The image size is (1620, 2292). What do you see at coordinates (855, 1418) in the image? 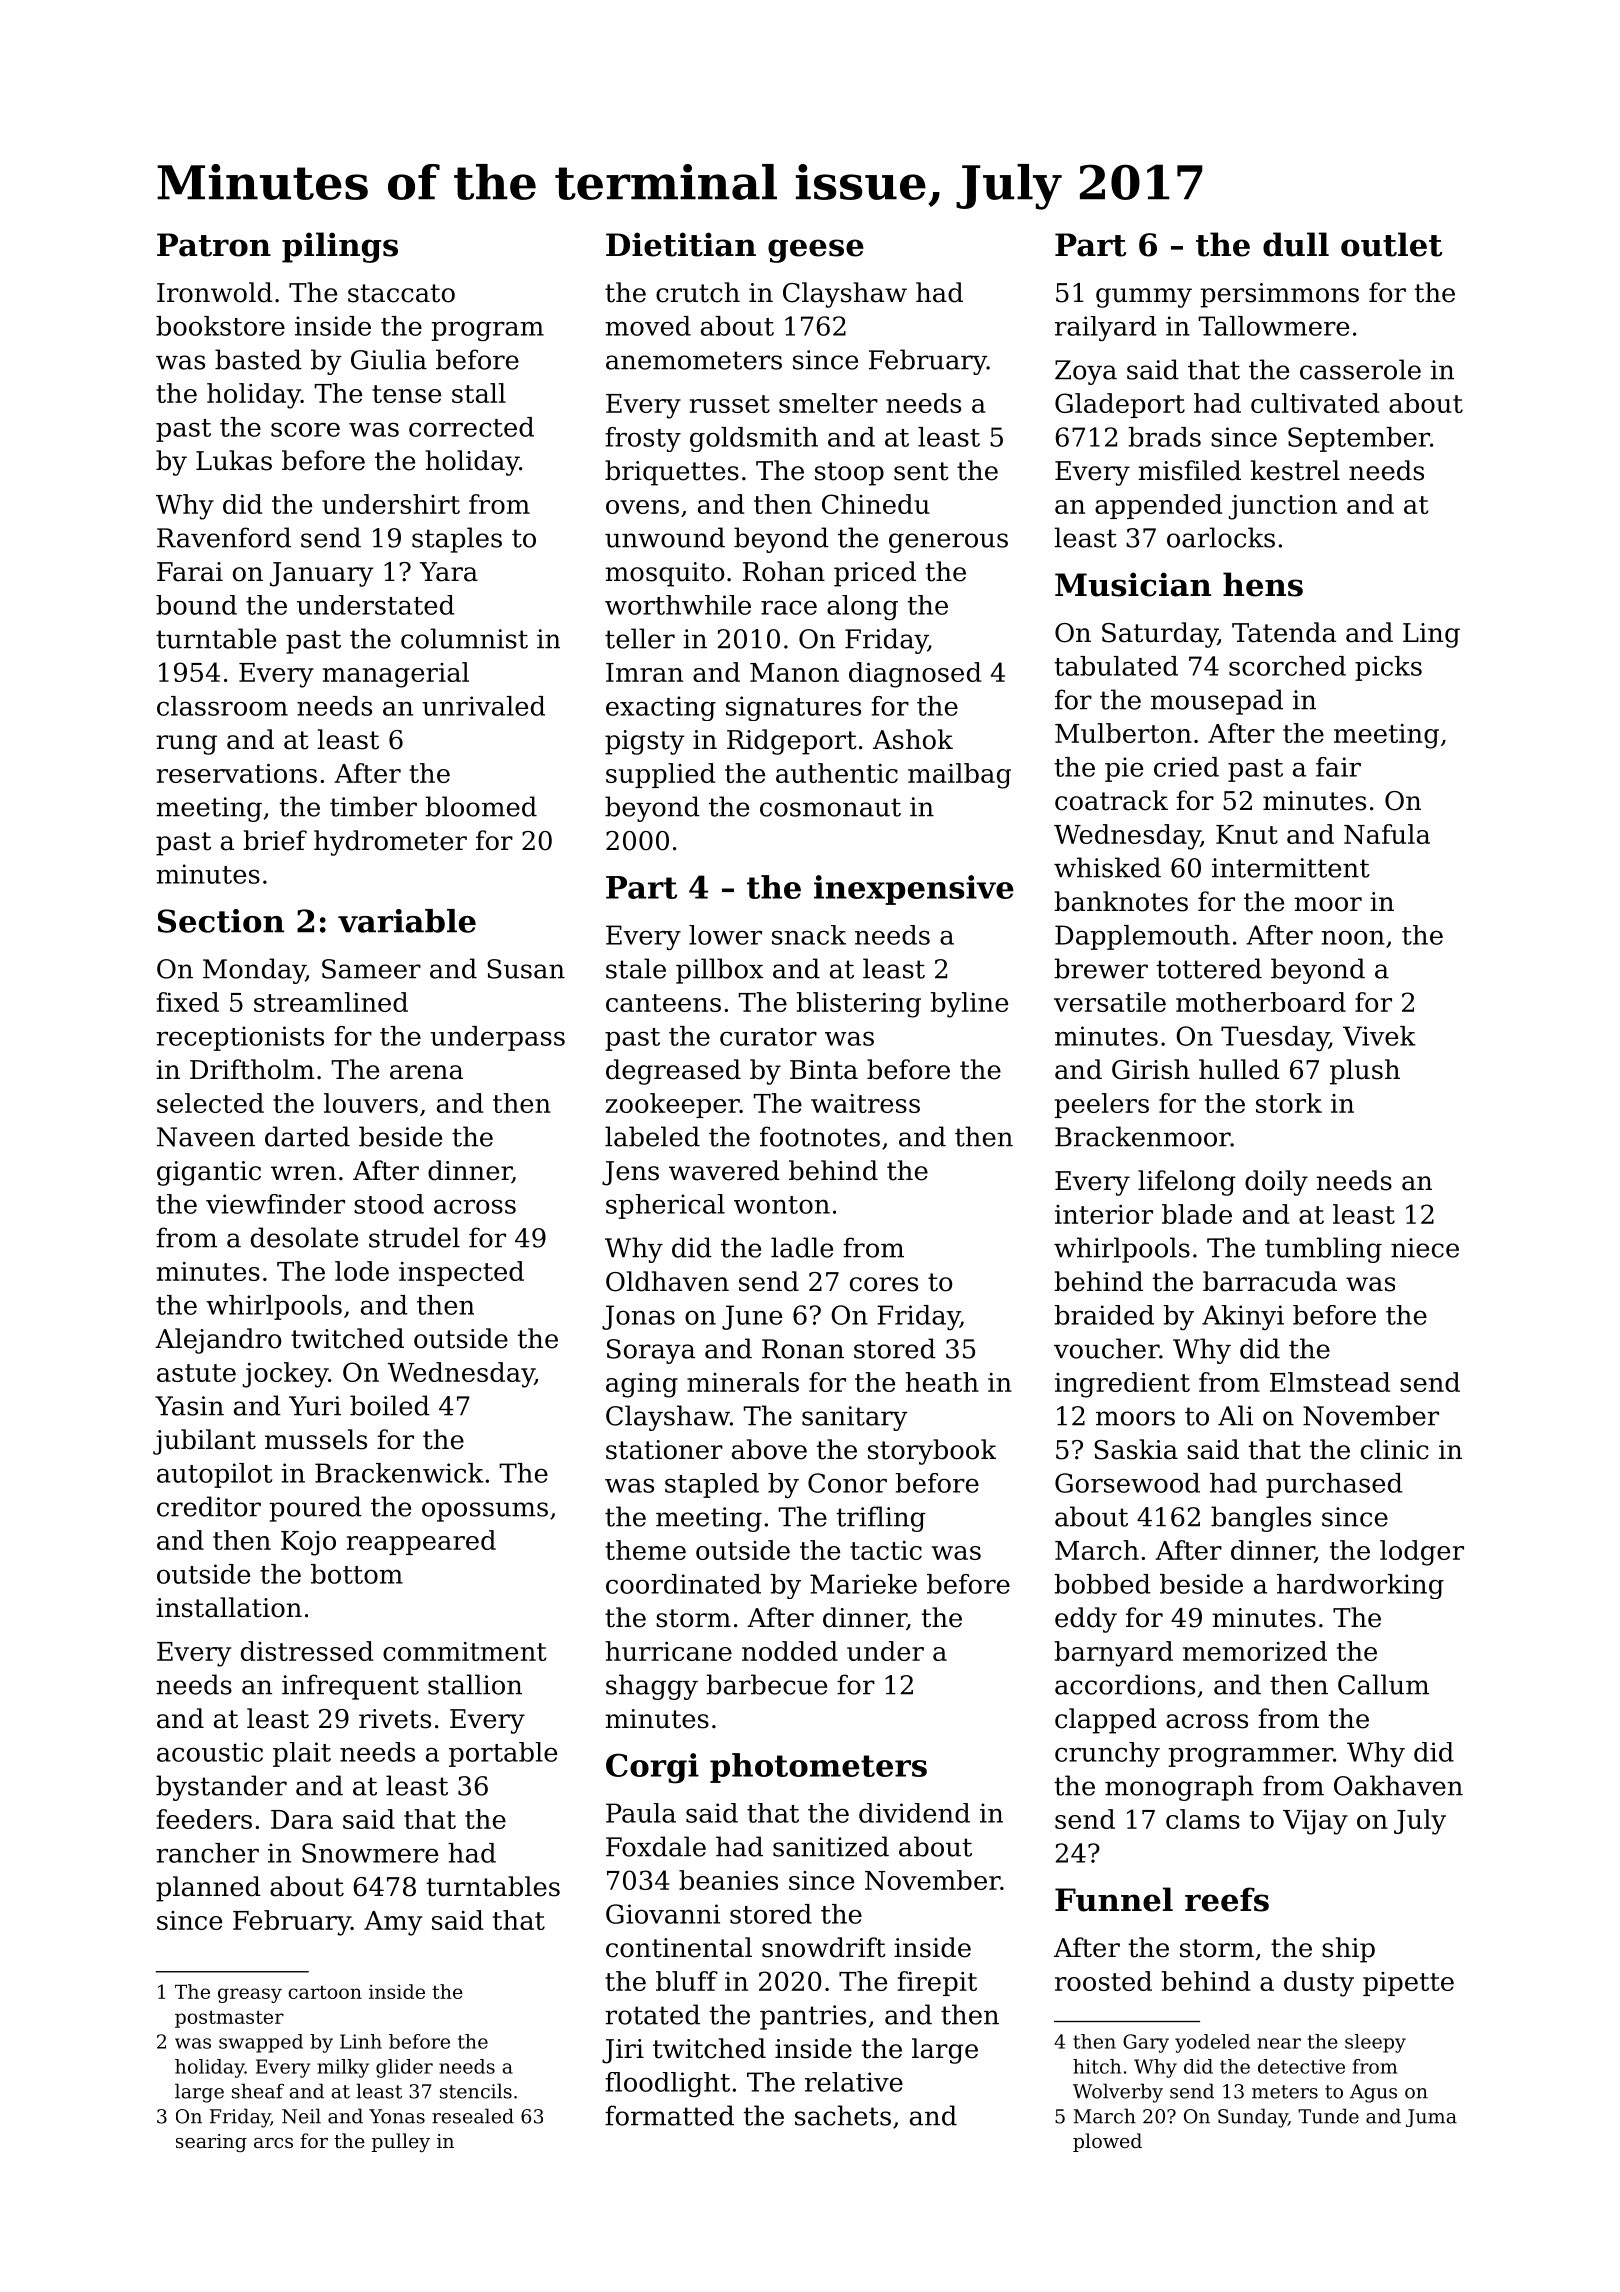
I see `sanitary` at bounding box center [855, 1418].
